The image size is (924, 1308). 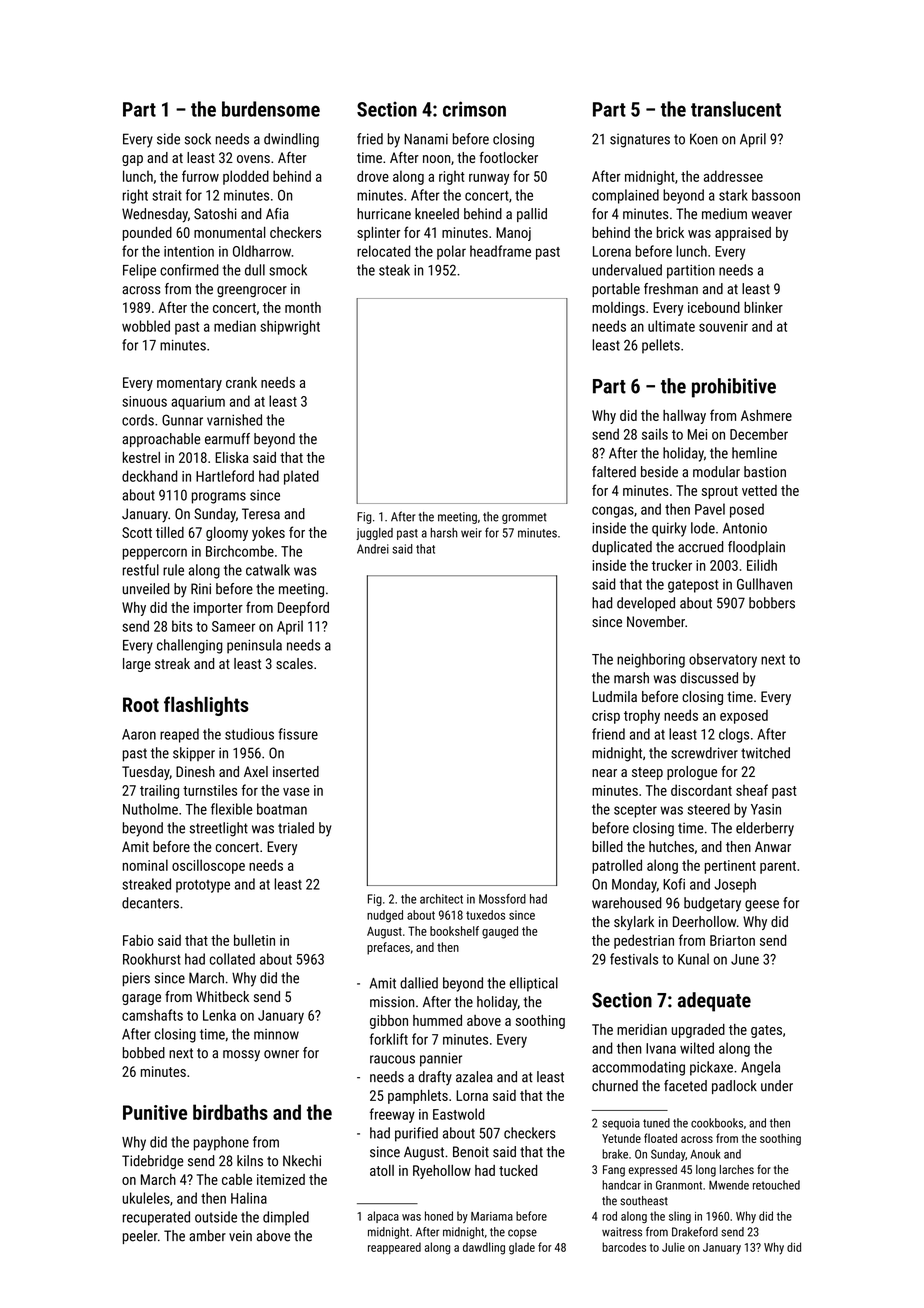 I want to click on peeler, so click(x=140, y=1237).
